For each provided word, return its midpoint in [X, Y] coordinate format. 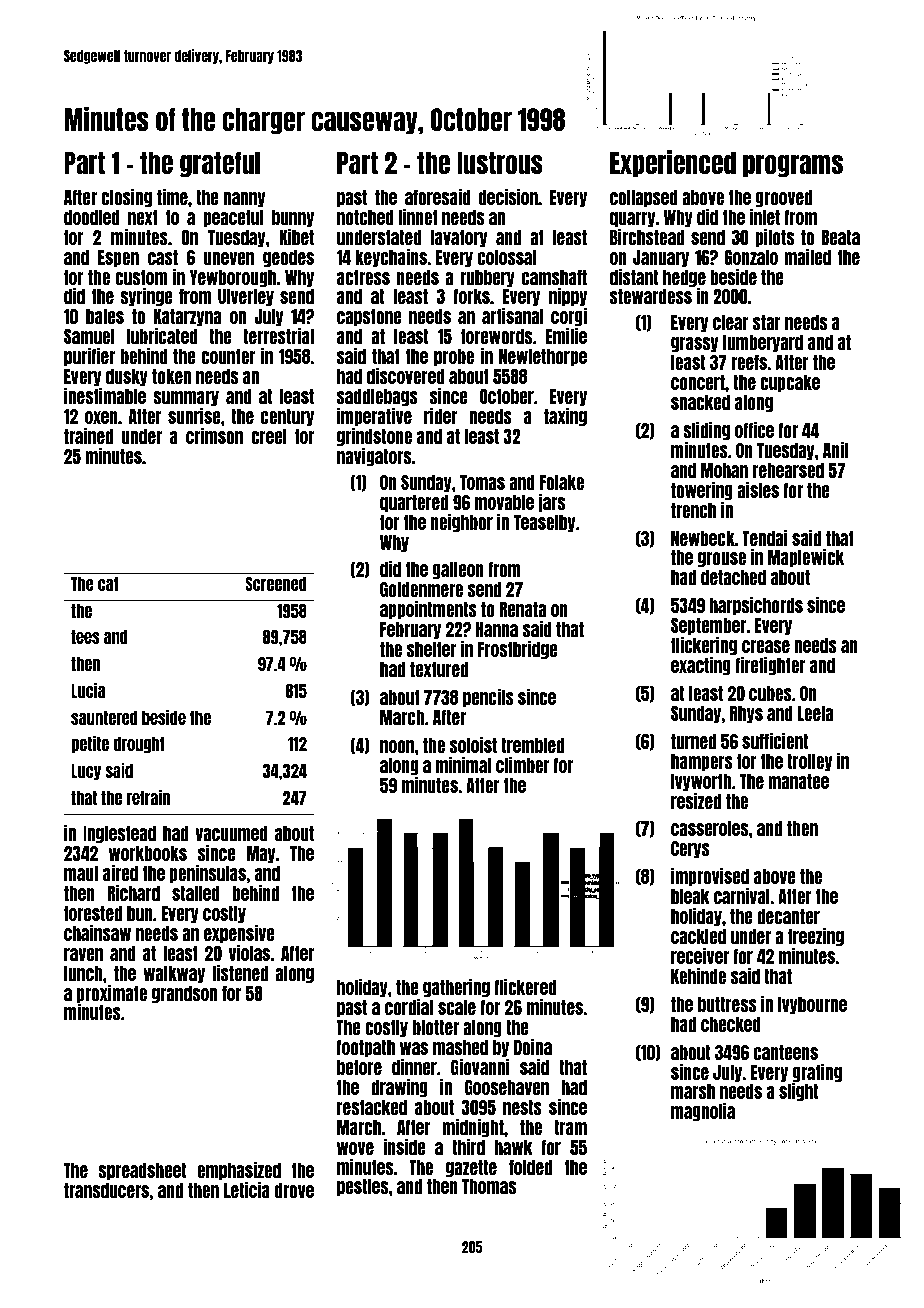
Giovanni [480, 1067]
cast [163, 257]
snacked [700, 402]
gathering [456, 988]
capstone [369, 317]
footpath [366, 1048]
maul [81, 873]
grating [817, 1073]
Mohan [724, 470]
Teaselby [544, 523]
